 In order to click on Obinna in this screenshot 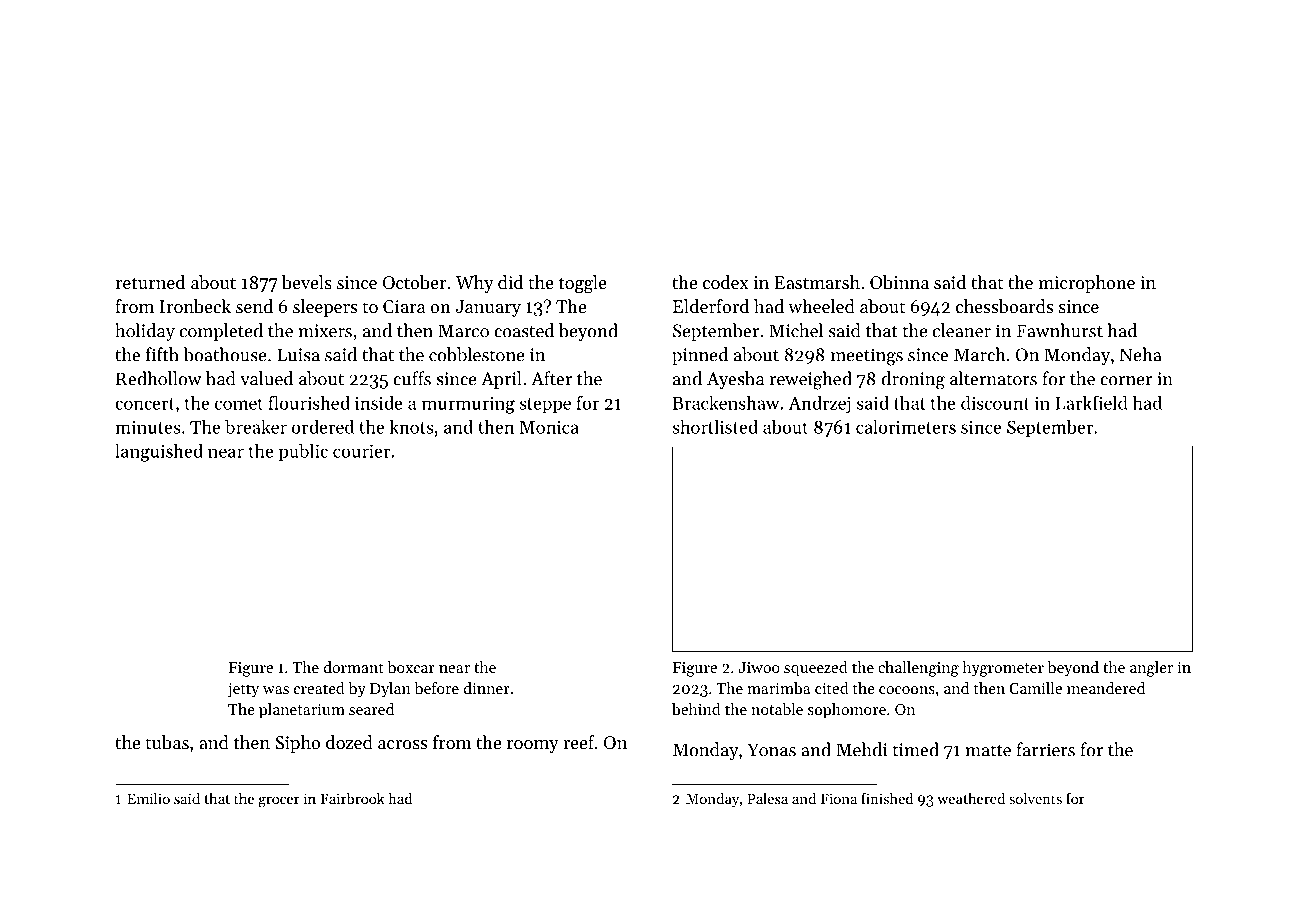, I will do `click(899, 282)`.
